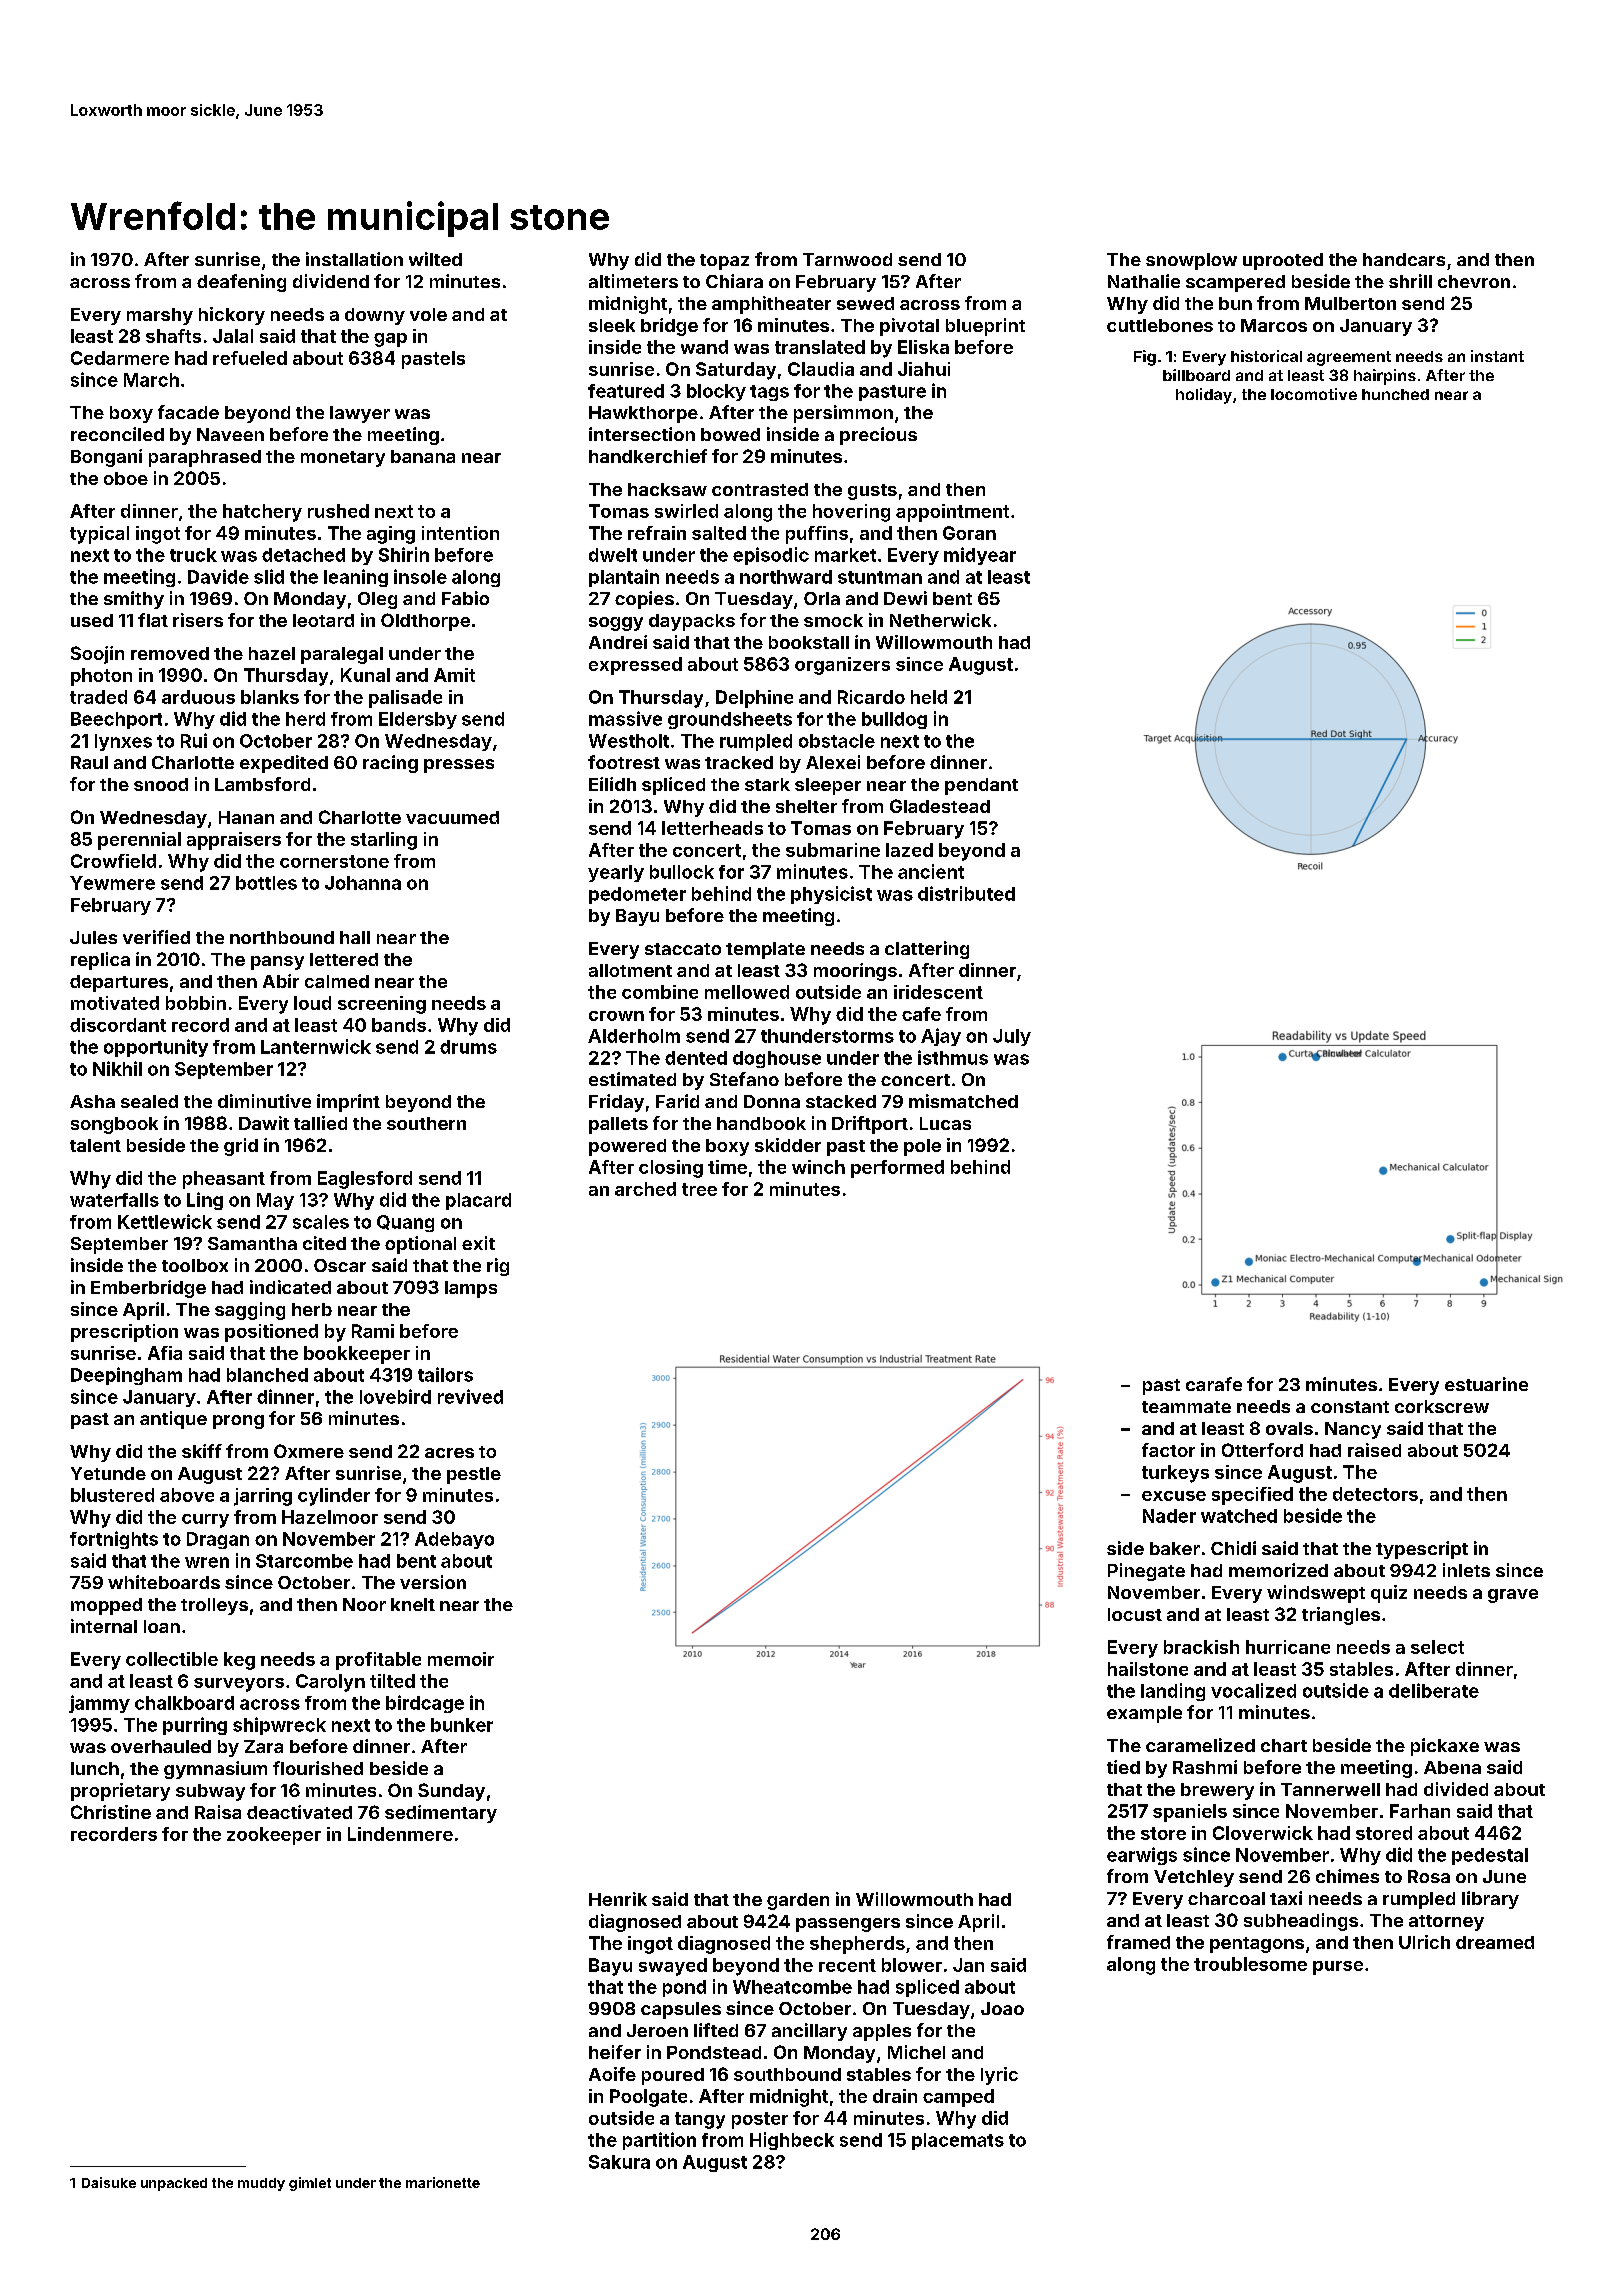 This image has width=1620, height=2292. Describe the element at coordinates (109, 2182) in the image. I see `Daisuke` at that location.
